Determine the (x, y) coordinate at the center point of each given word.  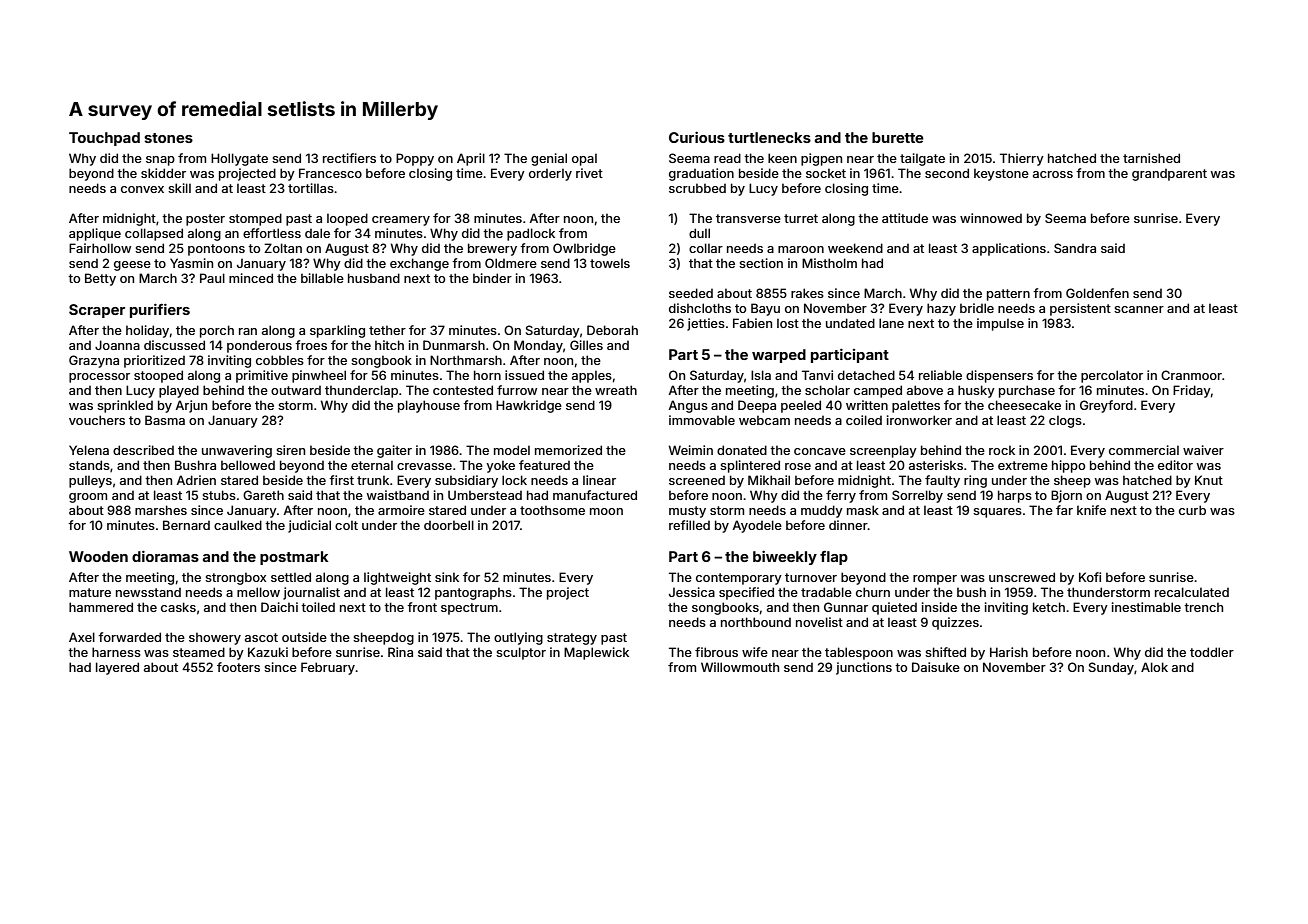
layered (117, 668)
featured (544, 465)
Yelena (89, 450)
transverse (748, 218)
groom (88, 498)
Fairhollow (100, 248)
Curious (697, 137)
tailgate (922, 159)
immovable (702, 420)
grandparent (1169, 175)
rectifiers (349, 158)
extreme (1023, 465)
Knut (1209, 480)
